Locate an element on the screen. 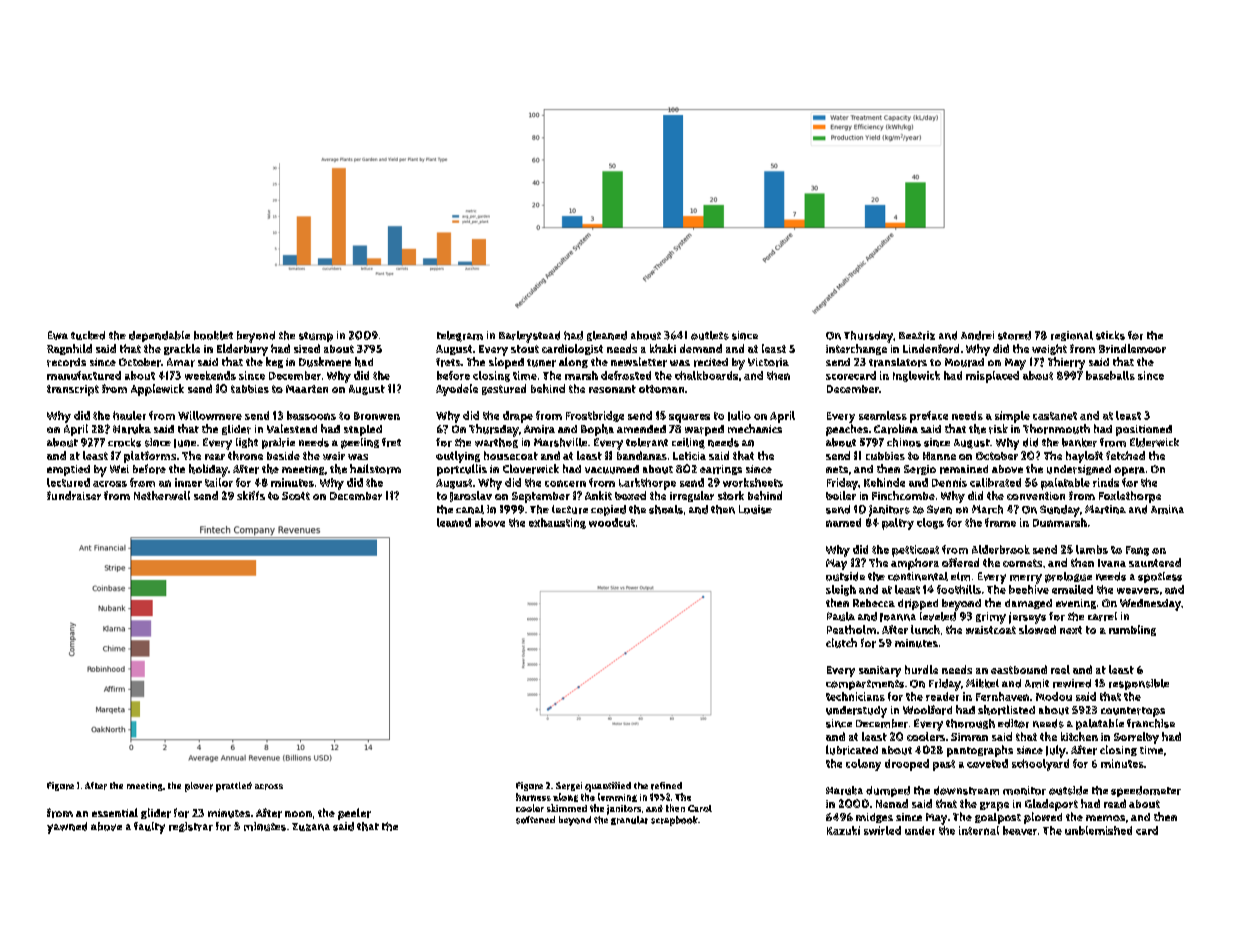 This screenshot has height=952, width=1233. skiffs is located at coordinates (251, 495).
